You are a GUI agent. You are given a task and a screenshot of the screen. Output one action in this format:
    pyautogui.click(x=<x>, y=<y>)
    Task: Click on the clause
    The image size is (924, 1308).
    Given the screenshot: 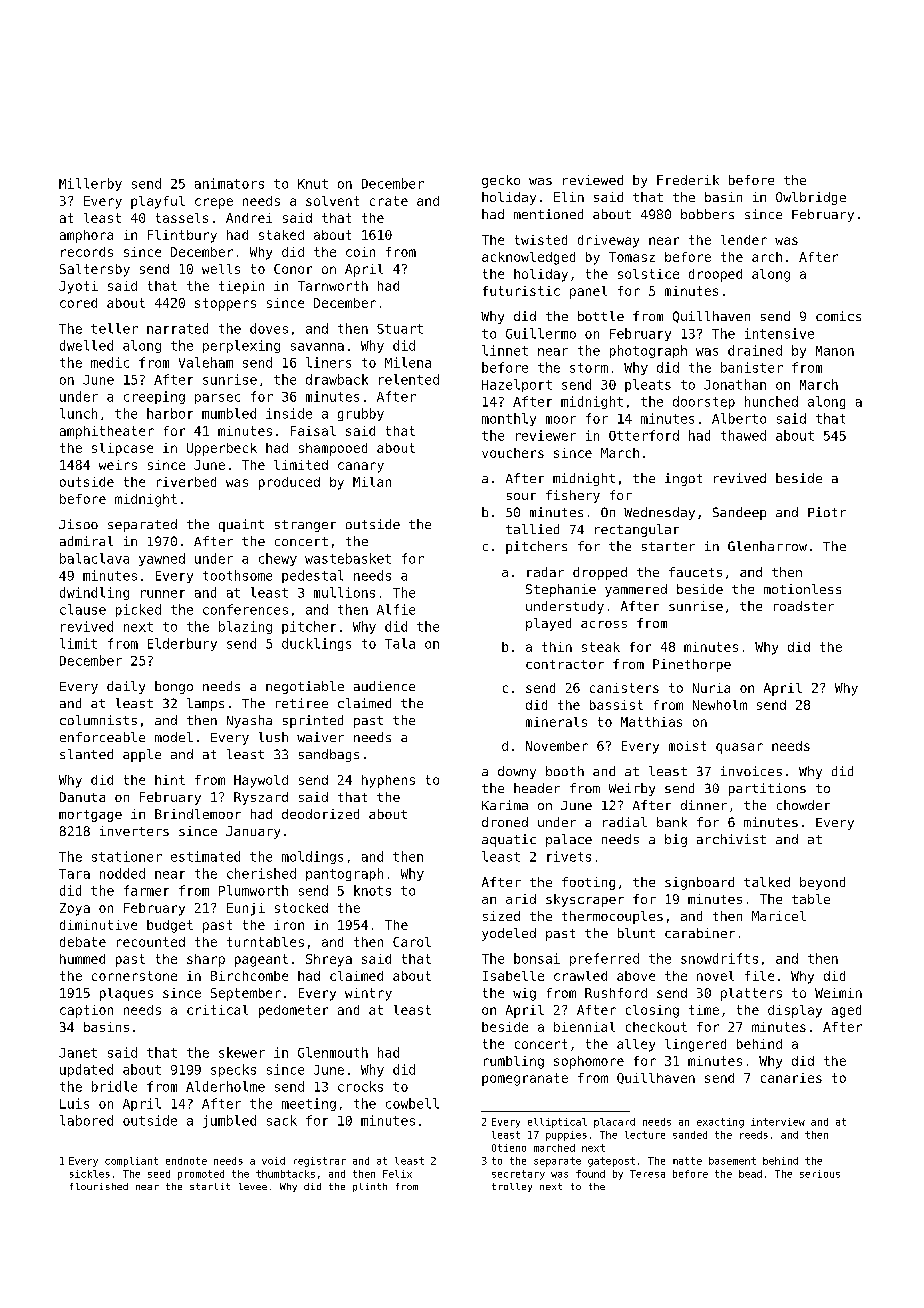 What is the action you would take?
    pyautogui.click(x=83, y=609)
